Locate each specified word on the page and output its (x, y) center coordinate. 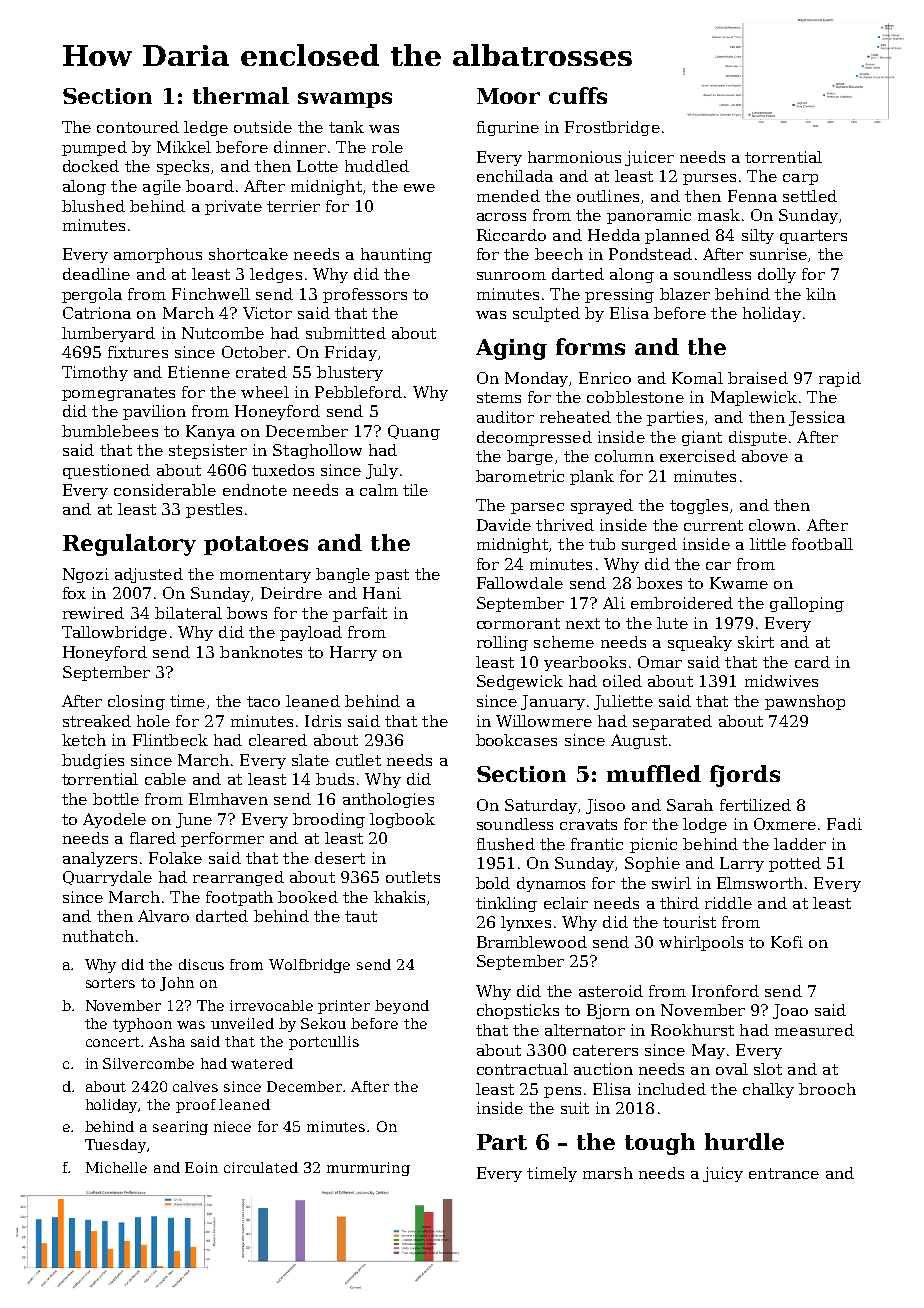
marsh (608, 1173)
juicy (723, 1174)
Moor (508, 96)
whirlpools (701, 943)
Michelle (116, 1167)
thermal (241, 95)
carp (800, 179)
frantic (597, 844)
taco (263, 701)
